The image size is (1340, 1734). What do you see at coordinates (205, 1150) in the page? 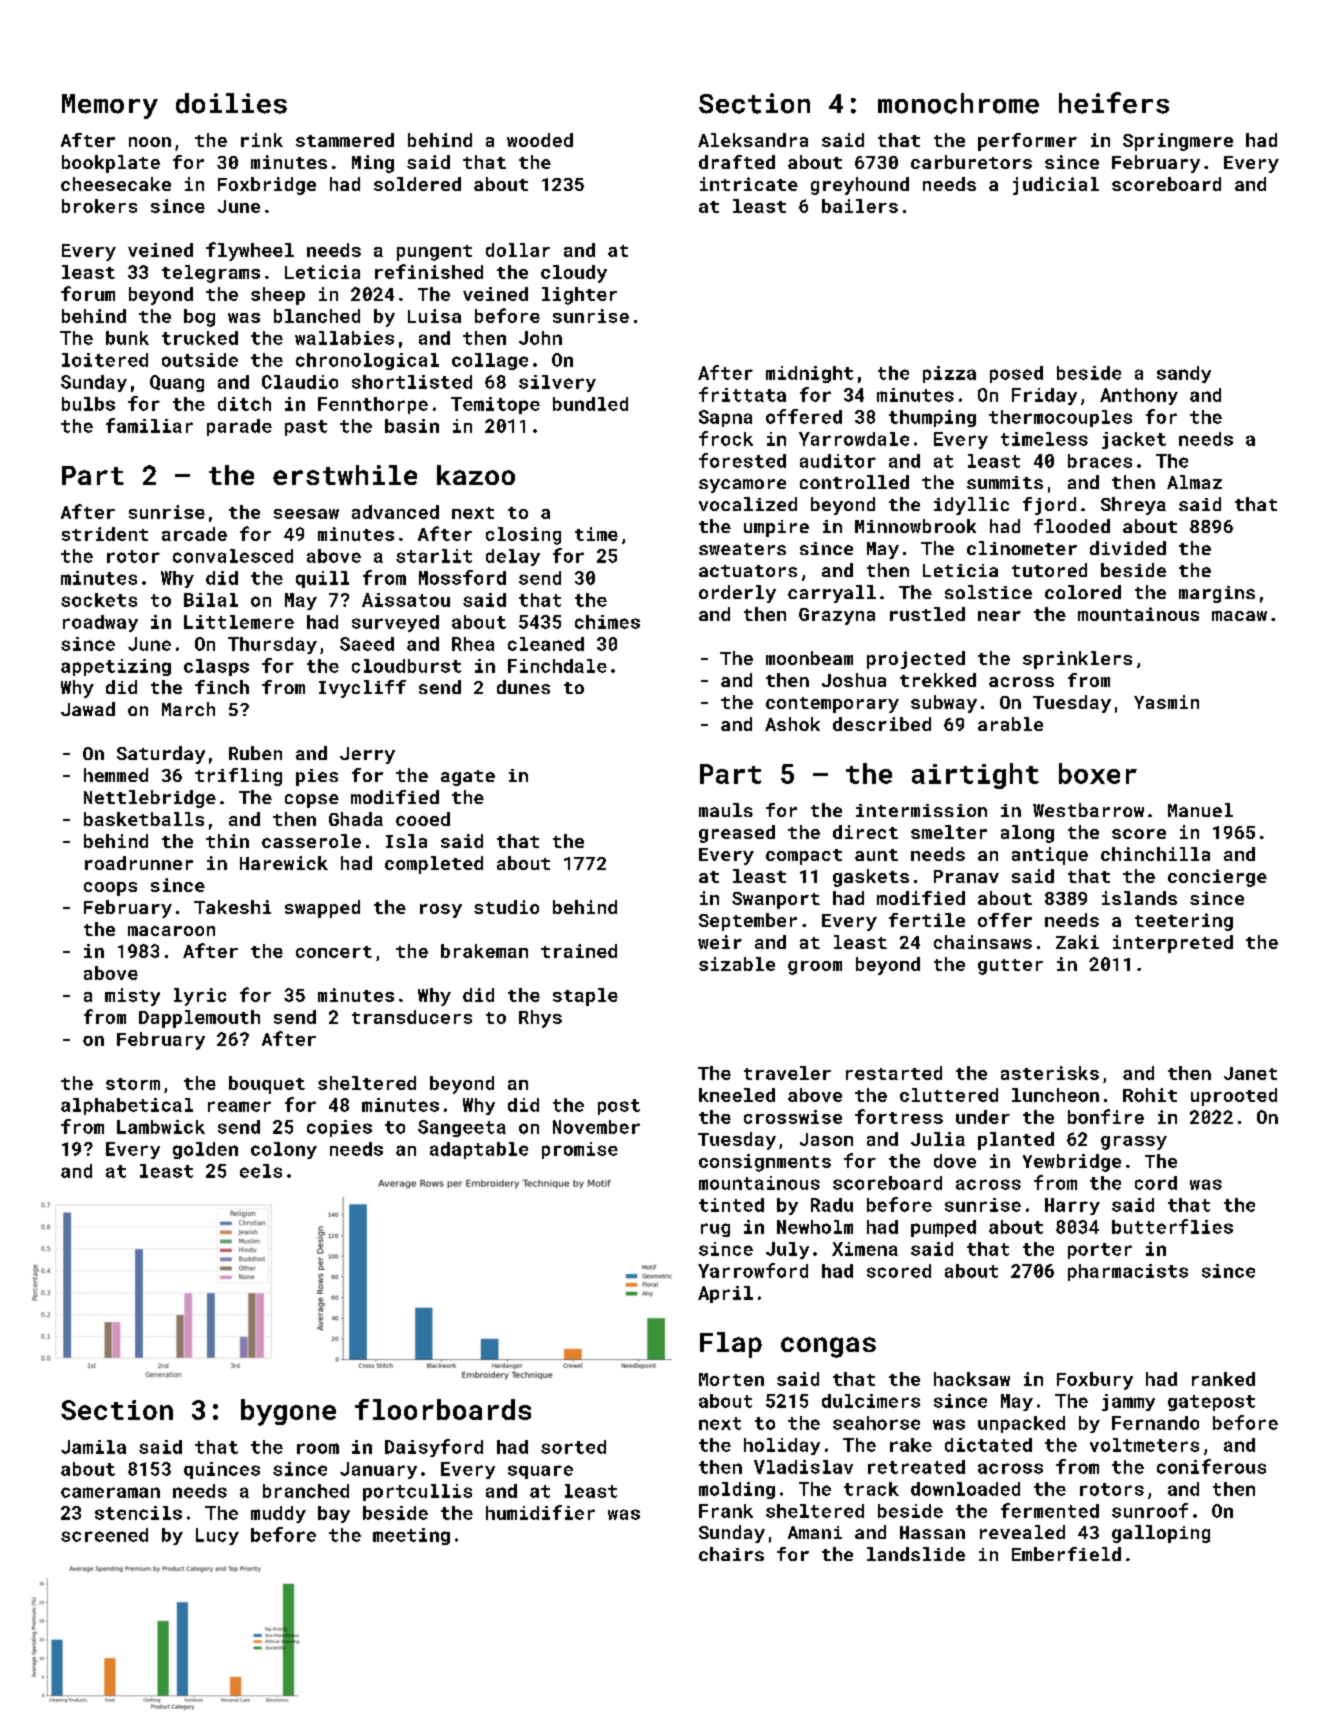
I see `golden` at bounding box center [205, 1150].
